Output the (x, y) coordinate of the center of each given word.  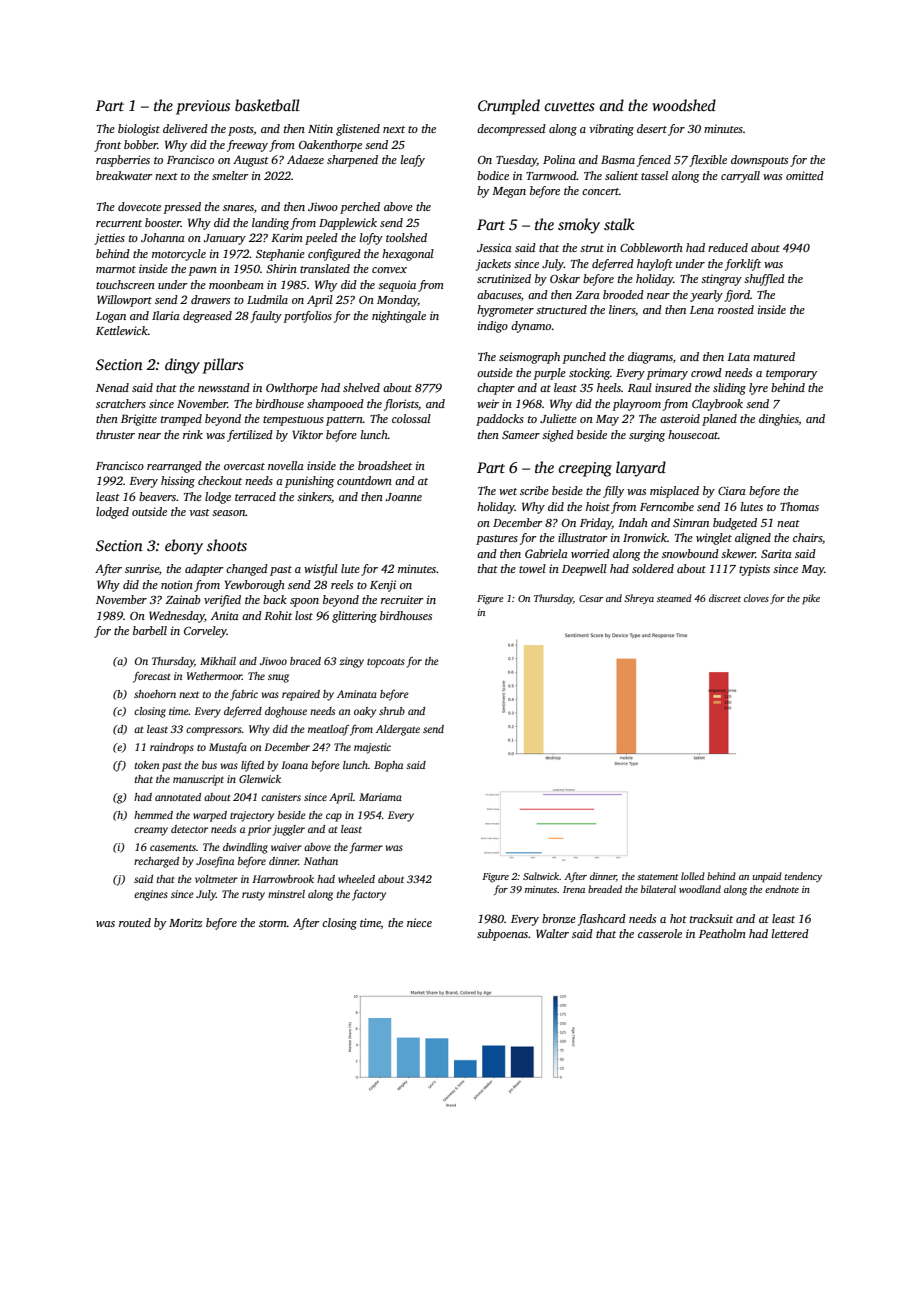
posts (241, 131)
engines (151, 895)
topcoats (386, 663)
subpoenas (502, 935)
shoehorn (155, 694)
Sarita (776, 553)
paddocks (500, 420)
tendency (803, 877)
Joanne (404, 497)
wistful (321, 570)
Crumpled (509, 107)
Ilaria (166, 315)
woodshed (684, 105)
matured (774, 356)
